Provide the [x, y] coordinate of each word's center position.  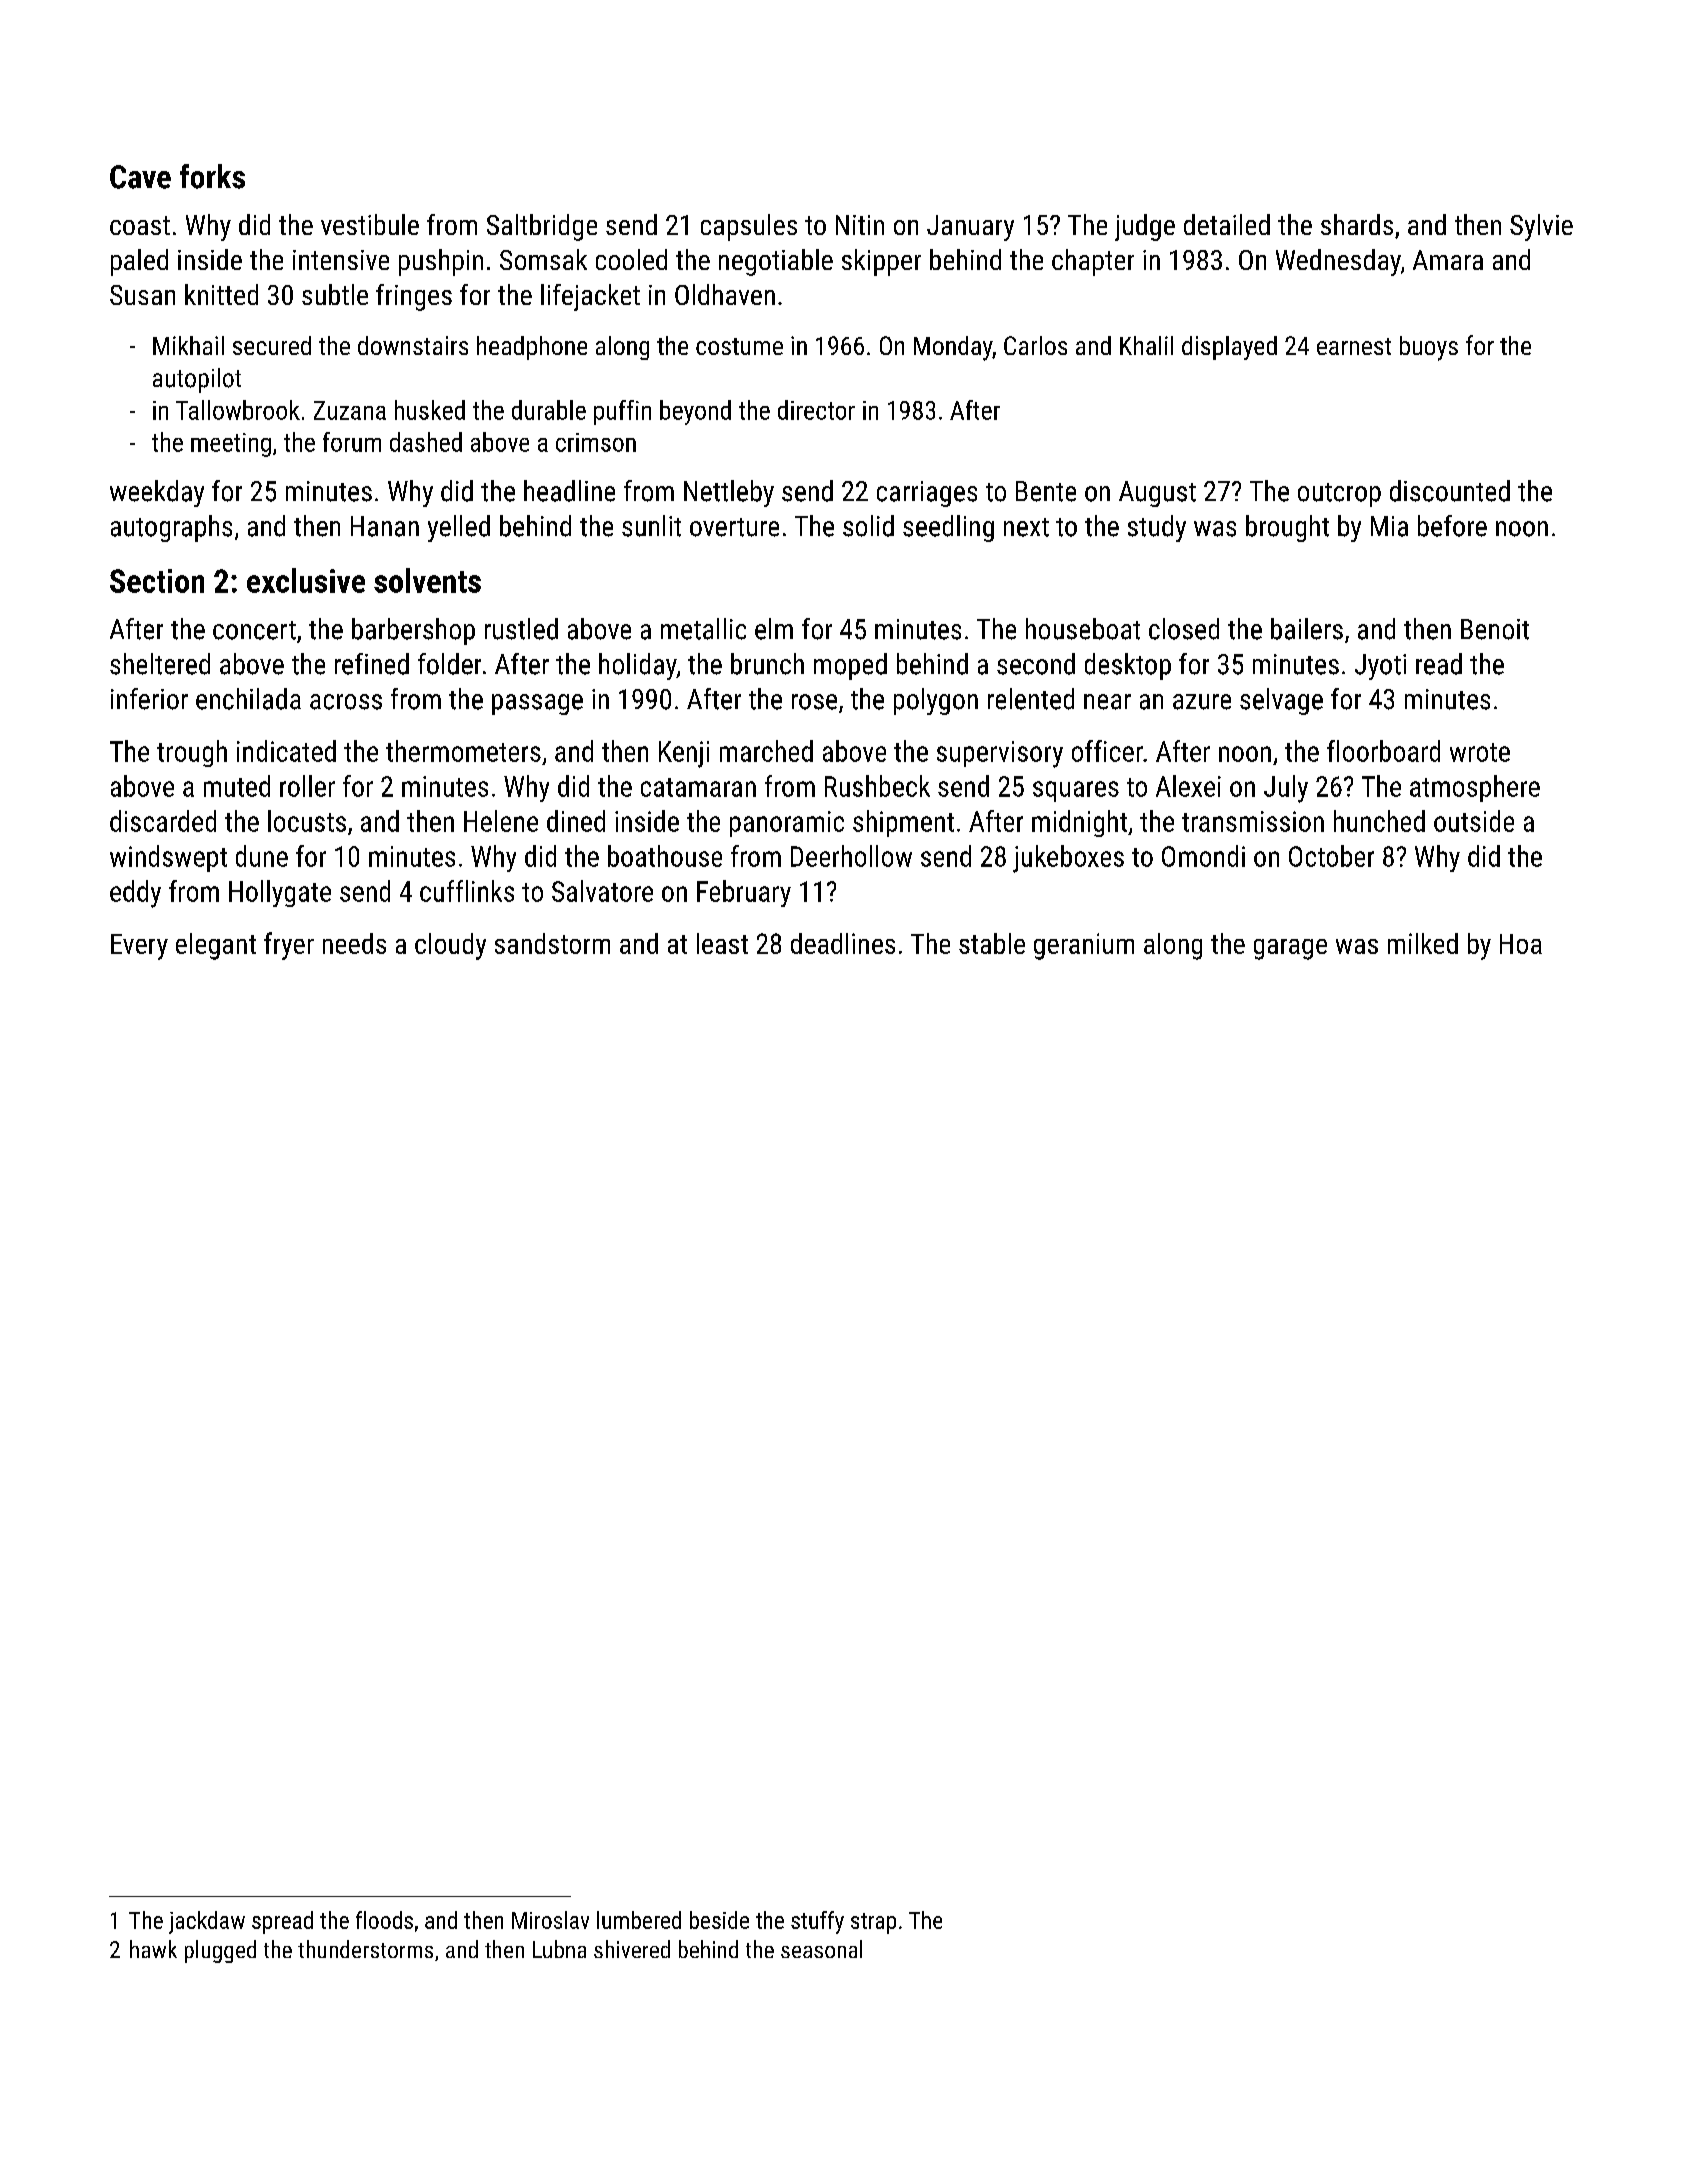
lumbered [639, 1920]
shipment [903, 823]
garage [1290, 949]
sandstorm [552, 943]
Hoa [1521, 944]
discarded [163, 821]
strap [873, 1923]
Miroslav [550, 1920]
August [1157, 494]
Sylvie [1541, 227]
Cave [140, 177]
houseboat [1083, 629]
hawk [153, 1949]
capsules [749, 227]
